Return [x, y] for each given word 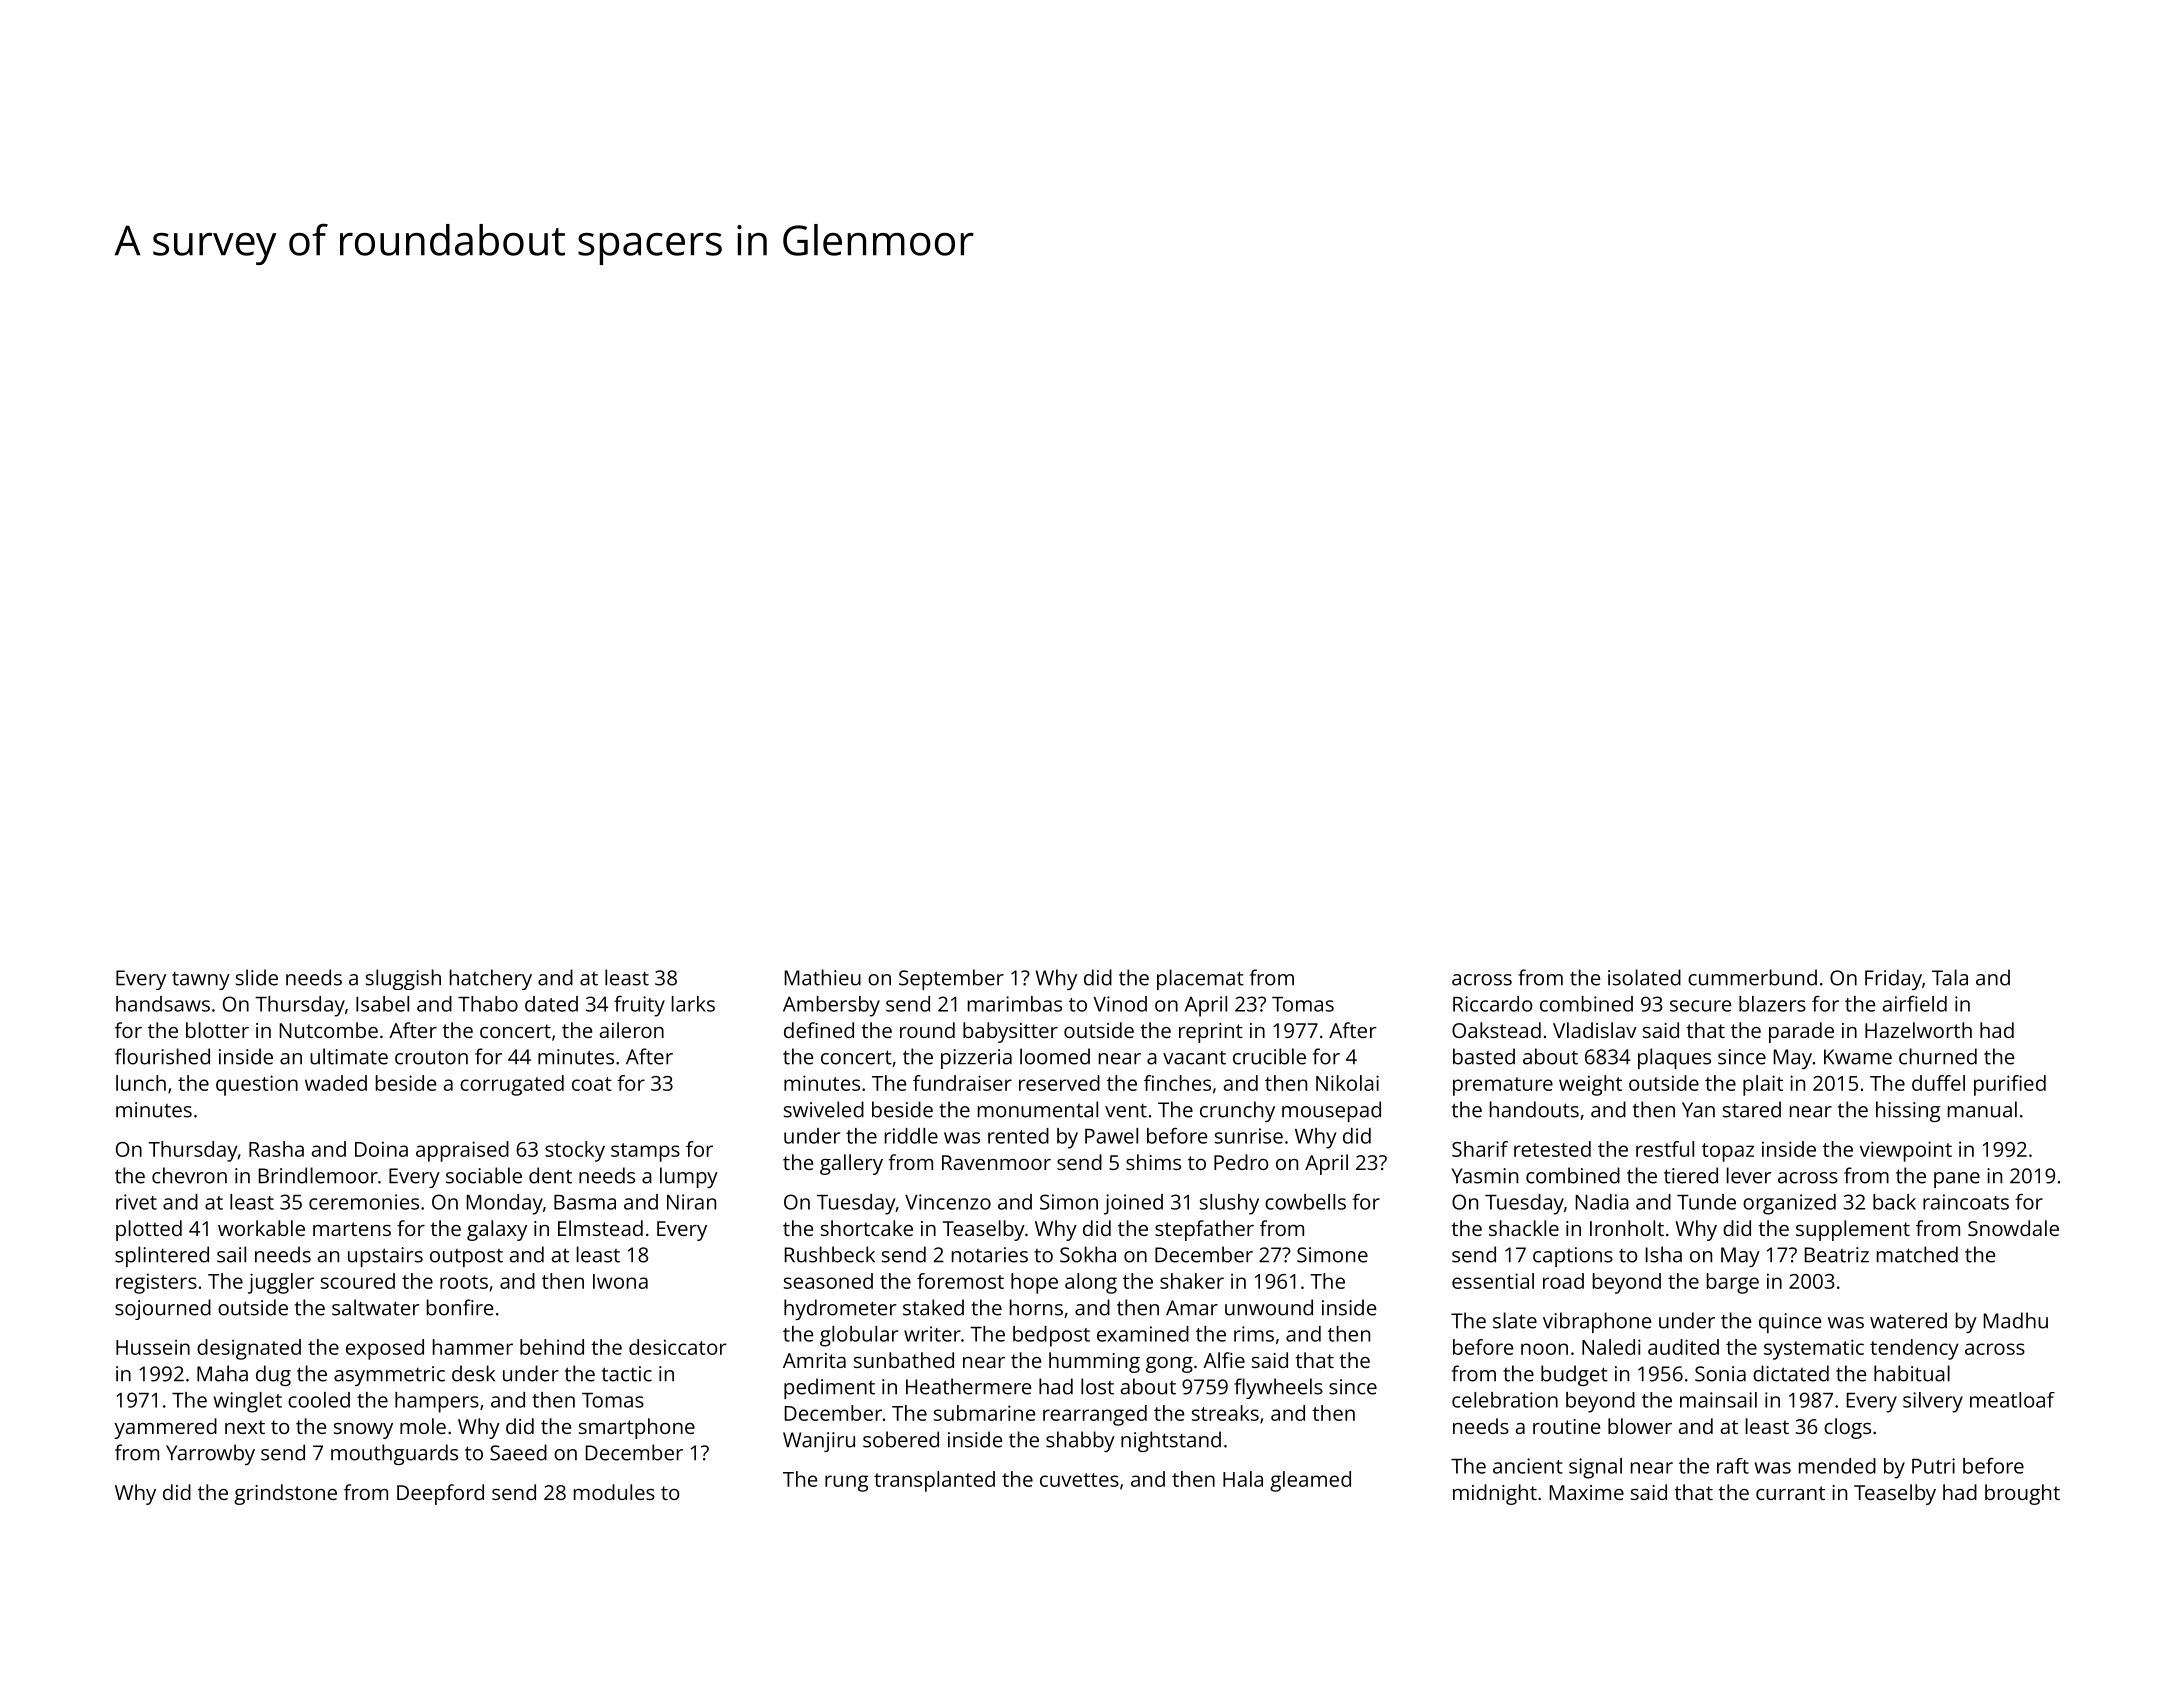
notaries [990, 1255]
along [1091, 1283]
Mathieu [823, 977]
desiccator [677, 1347]
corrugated [512, 1085]
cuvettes [1079, 1480]
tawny [201, 980]
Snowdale [2013, 1228]
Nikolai [1347, 1083]
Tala [1950, 977]
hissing [1908, 1111]
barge [1733, 1283]
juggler [281, 1283]
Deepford [440, 1494]
